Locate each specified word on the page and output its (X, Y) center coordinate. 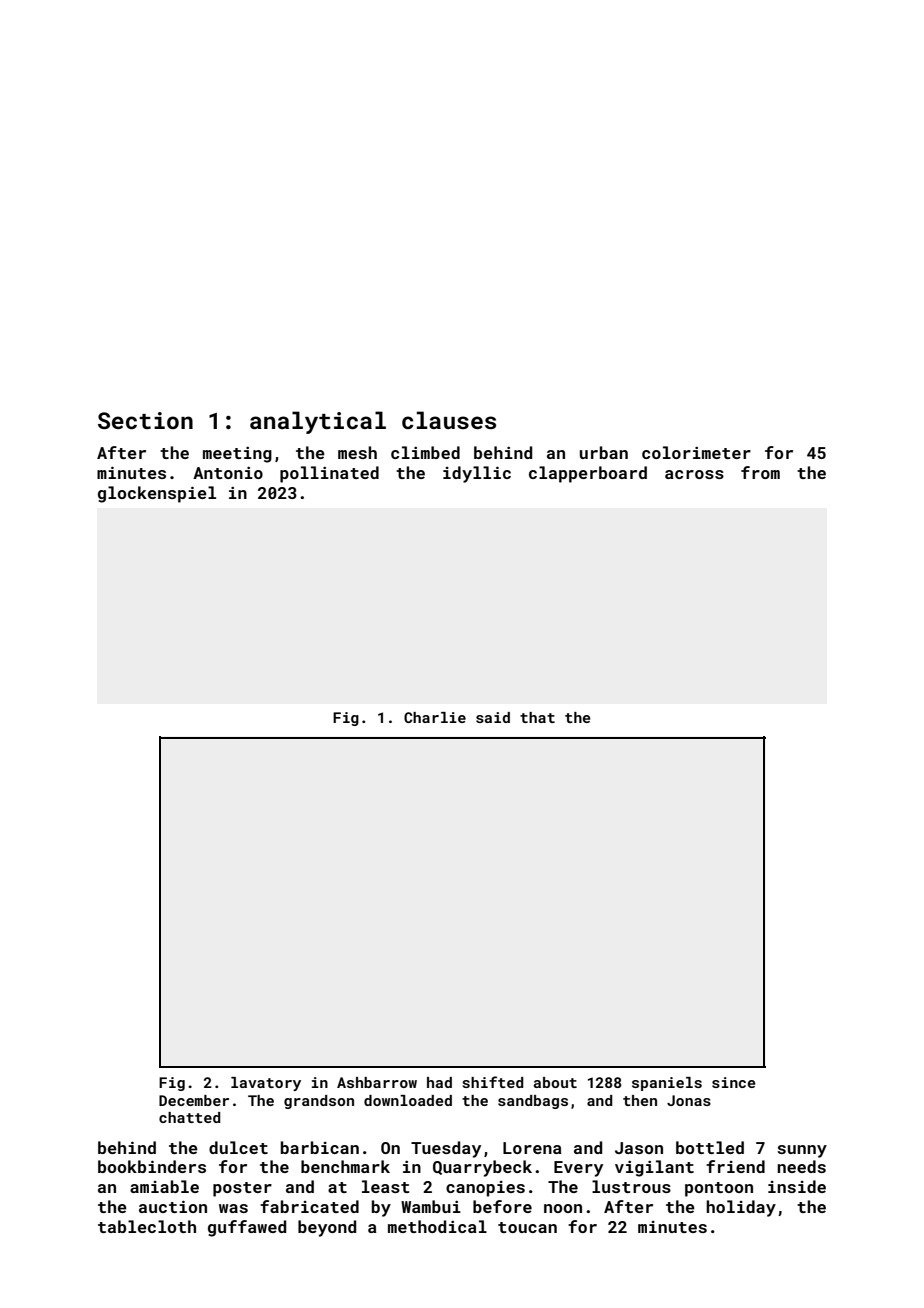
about (555, 1082)
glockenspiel (157, 494)
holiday (741, 1208)
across (694, 474)
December (194, 1100)
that (537, 717)
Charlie (435, 717)
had (439, 1082)
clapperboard (588, 474)
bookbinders (152, 1166)
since (734, 1082)
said (493, 717)
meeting (237, 455)
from (760, 472)
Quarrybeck (482, 1168)
